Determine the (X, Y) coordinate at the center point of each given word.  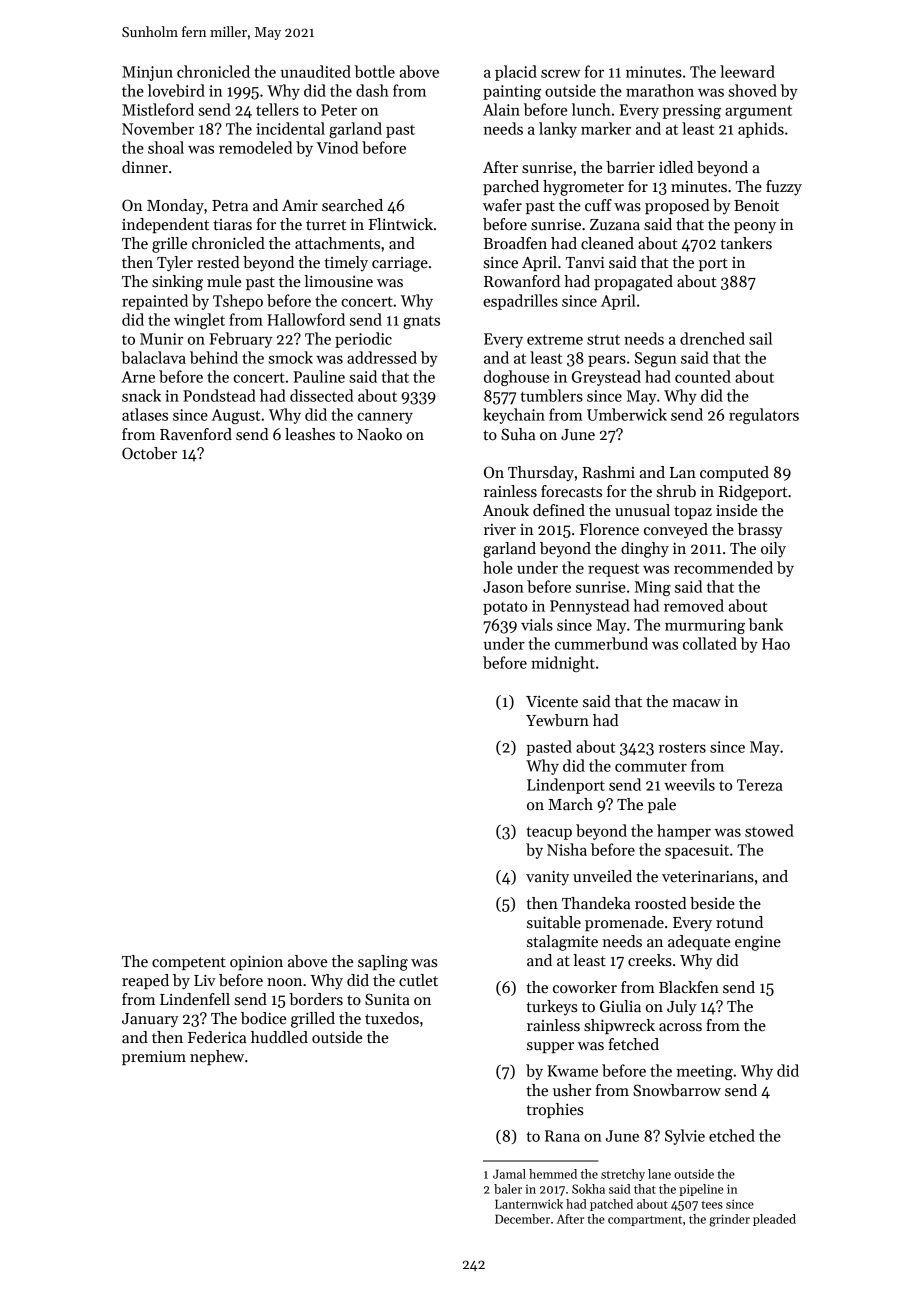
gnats (421, 322)
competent (189, 963)
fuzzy (784, 188)
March (570, 804)
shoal (166, 147)
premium (154, 1058)
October (149, 453)
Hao (776, 644)
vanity (547, 878)
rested (218, 262)
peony (755, 227)
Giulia (620, 1006)
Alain (501, 109)
